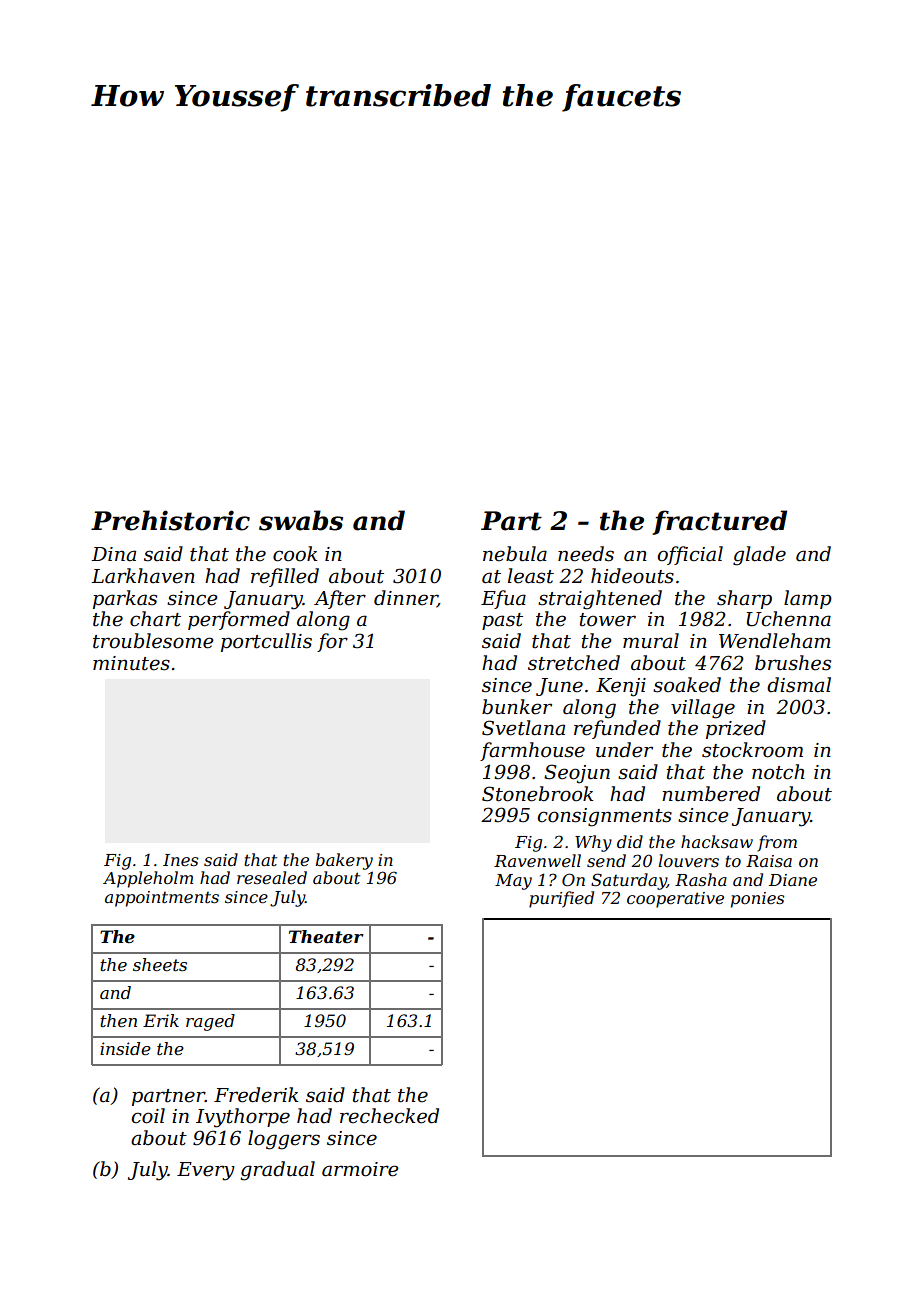 The width and height of the page is (924, 1311). I want to click on minutes, so click(131, 663).
